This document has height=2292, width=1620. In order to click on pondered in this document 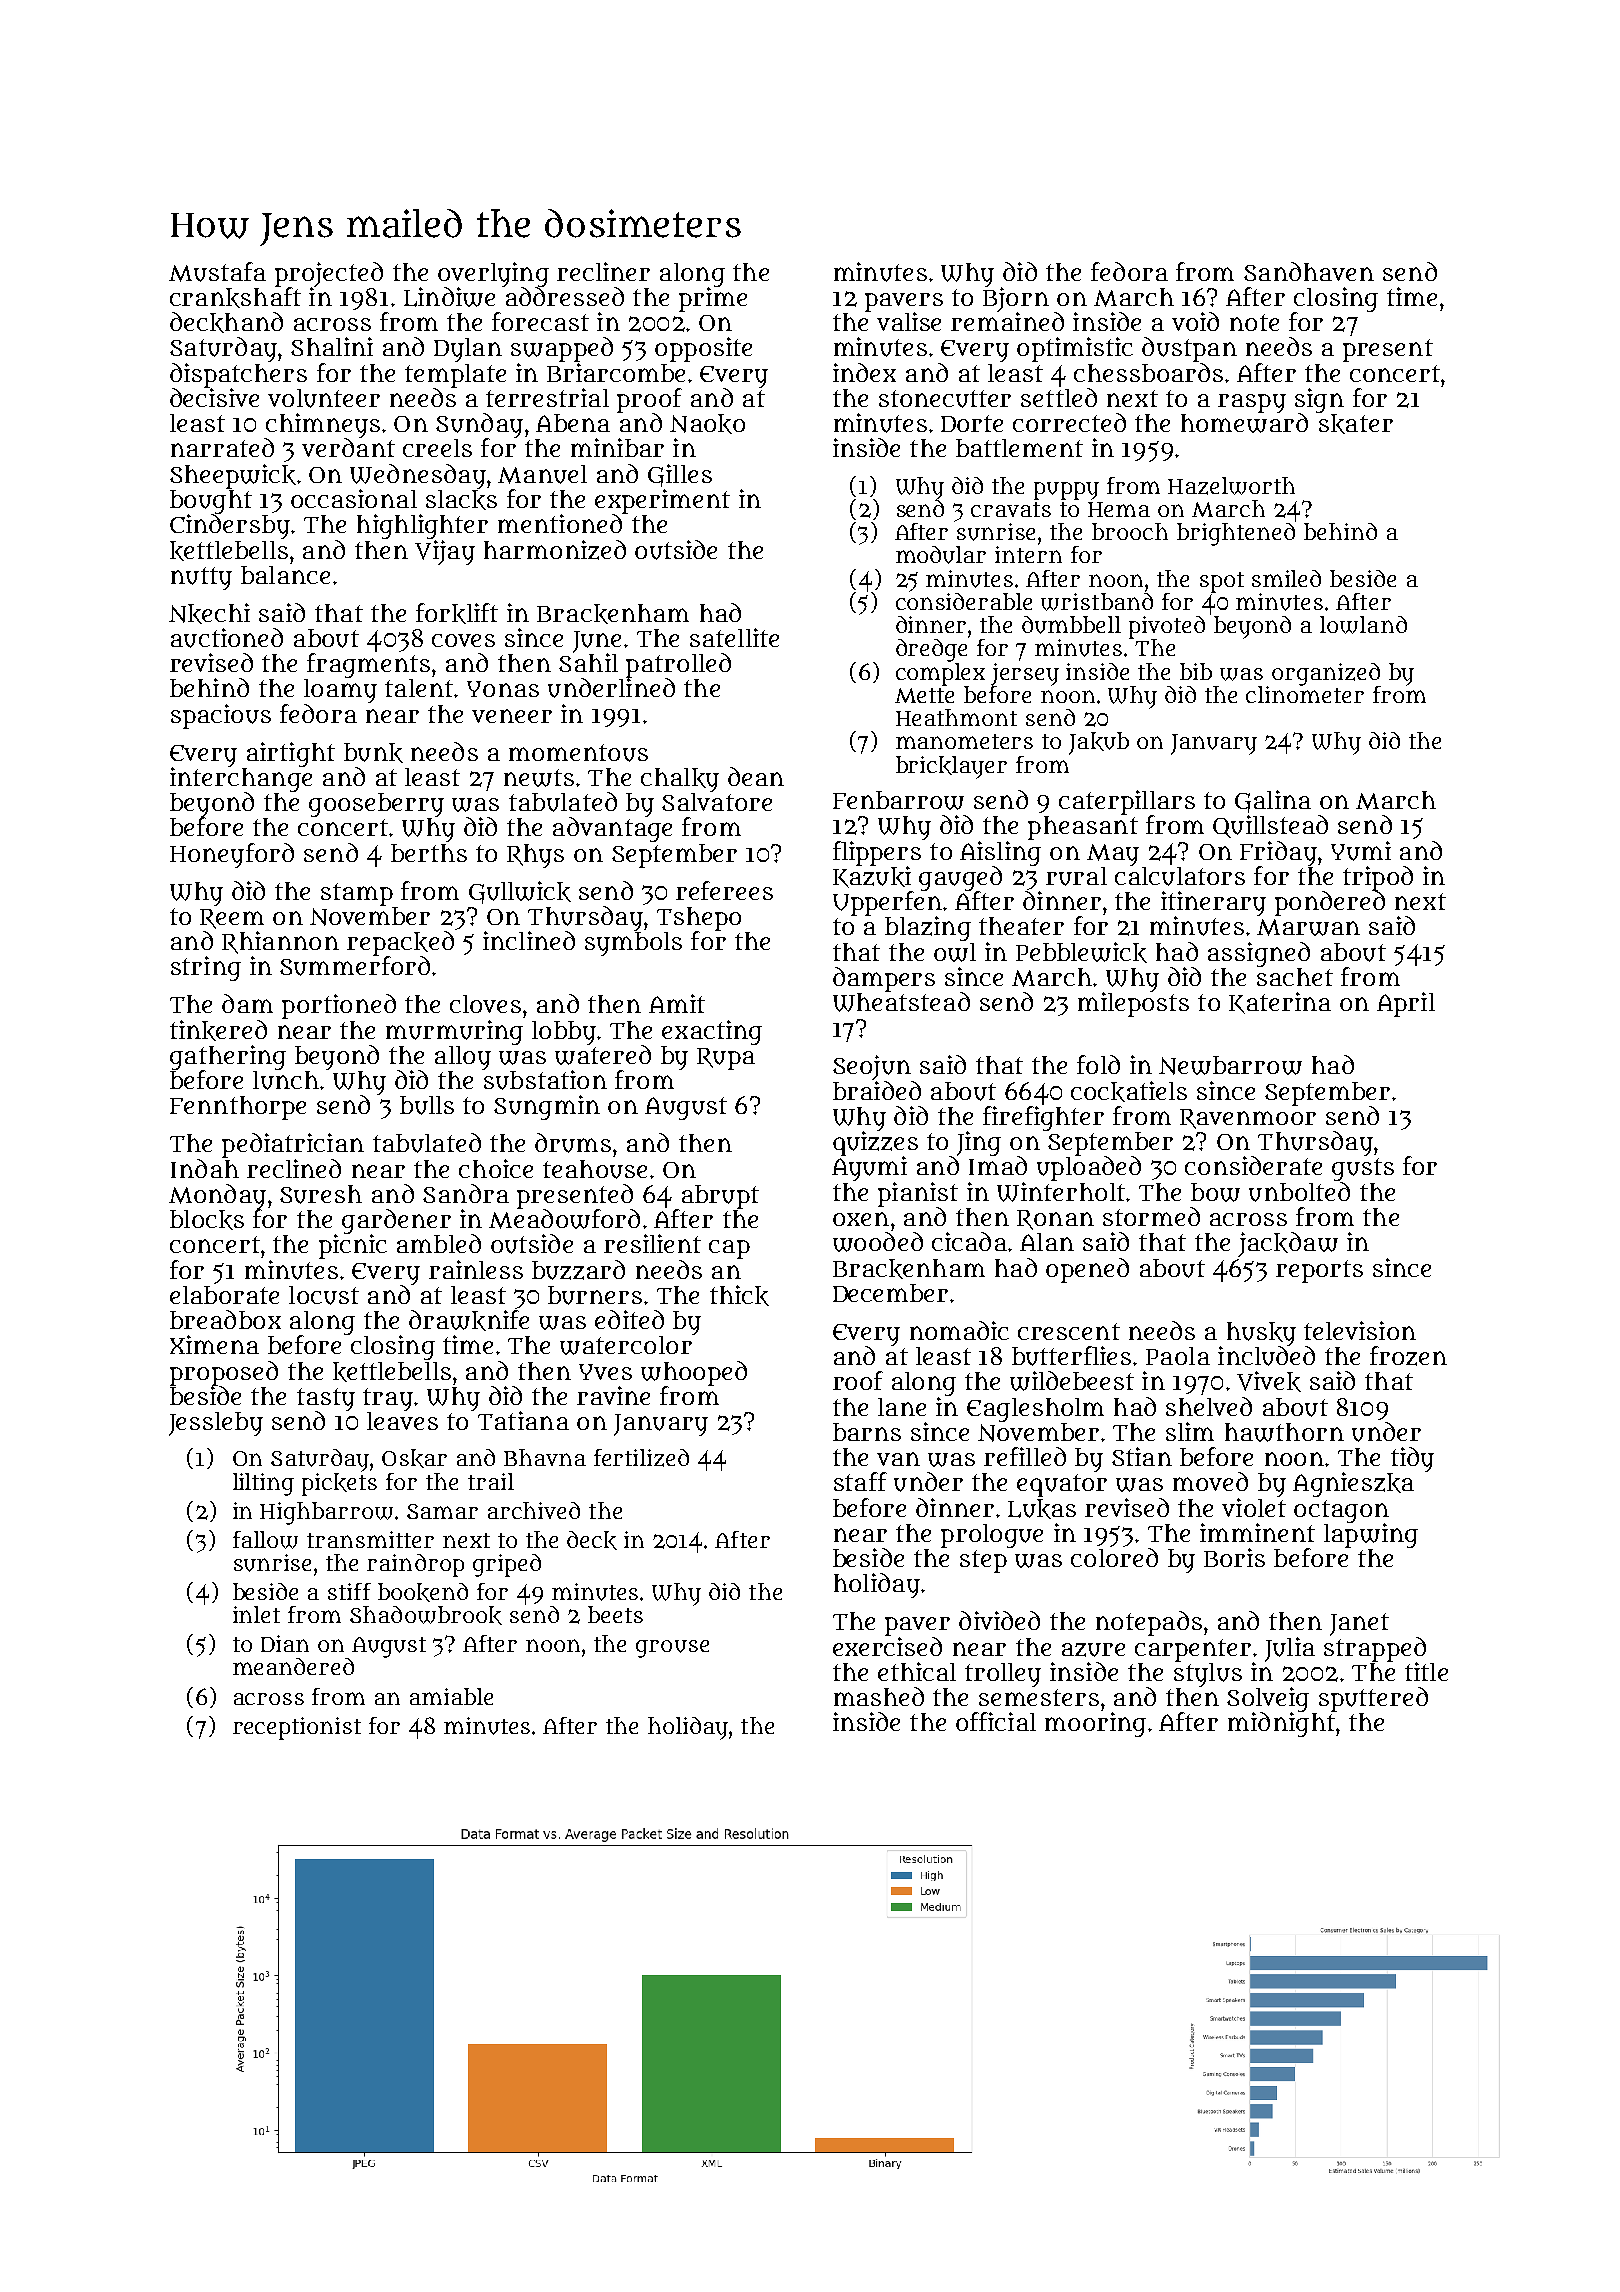, I will do `click(1330, 903)`.
